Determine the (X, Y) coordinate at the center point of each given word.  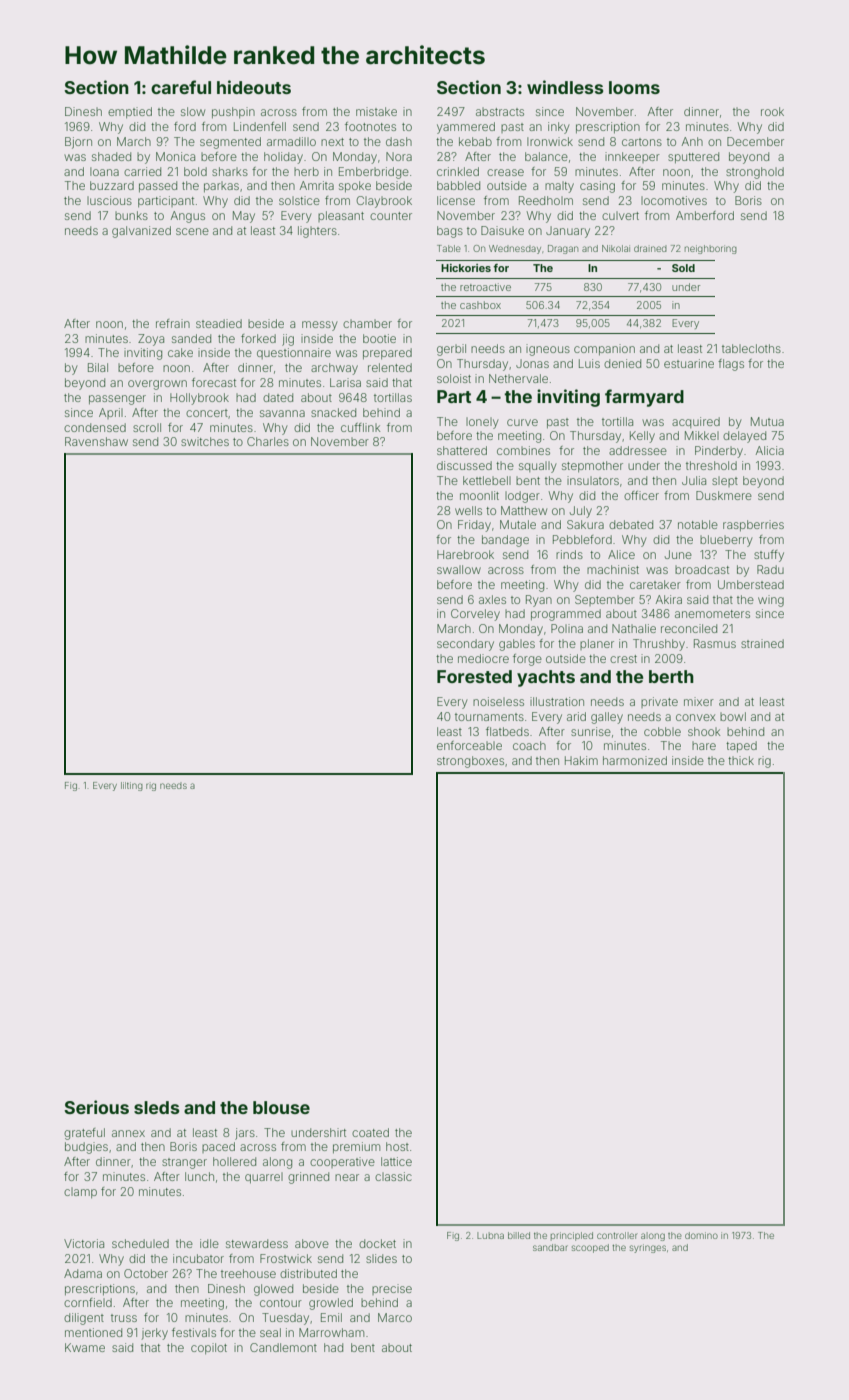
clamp (80, 1192)
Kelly (642, 437)
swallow (459, 569)
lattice (396, 1161)
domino (701, 1235)
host (397, 1146)
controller (617, 1235)
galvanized (141, 232)
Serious (96, 1107)
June (678, 554)
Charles (268, 441)
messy (319, 326)
